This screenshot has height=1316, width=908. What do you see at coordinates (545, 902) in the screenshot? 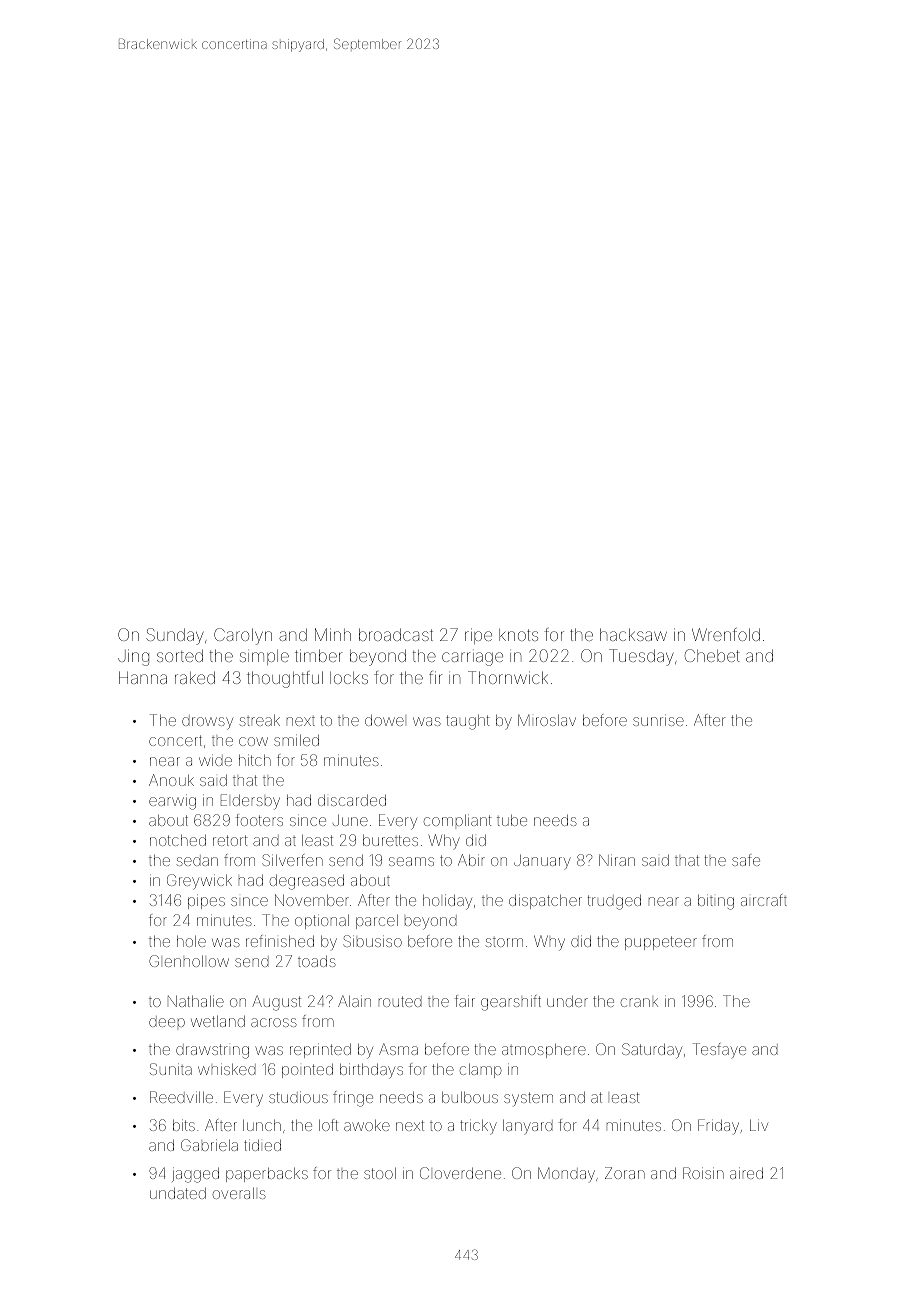
I see `dispatcher` at bounding box center [545, 902].
